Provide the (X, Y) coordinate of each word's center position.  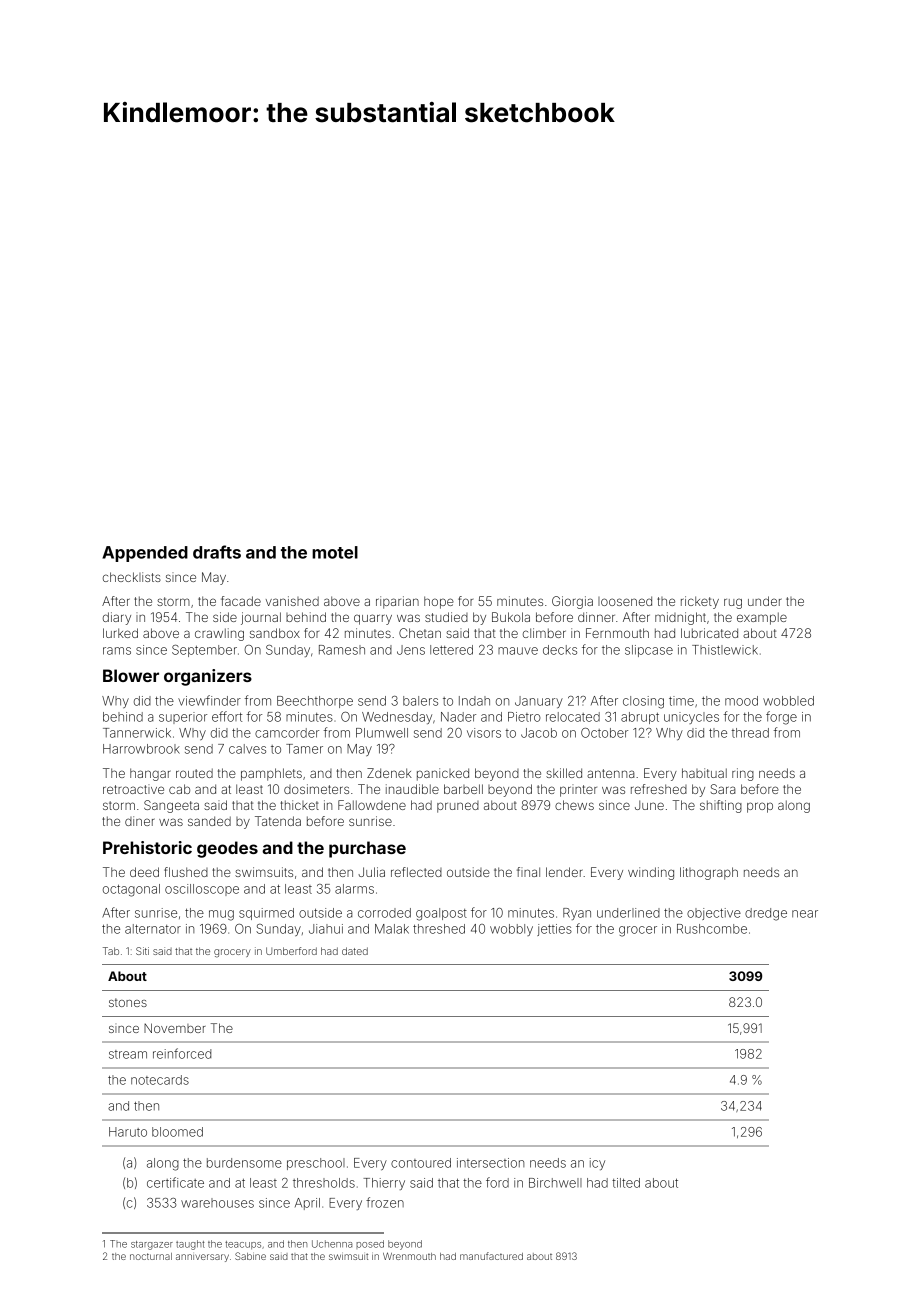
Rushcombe (712, 929)
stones (128, 1002)
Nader (458, 717)
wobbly (511, 930)
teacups (243, 1245)
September (204, 651)
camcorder (287, 733)
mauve (518, 651)
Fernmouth (617, 633)
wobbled (788, 701)
